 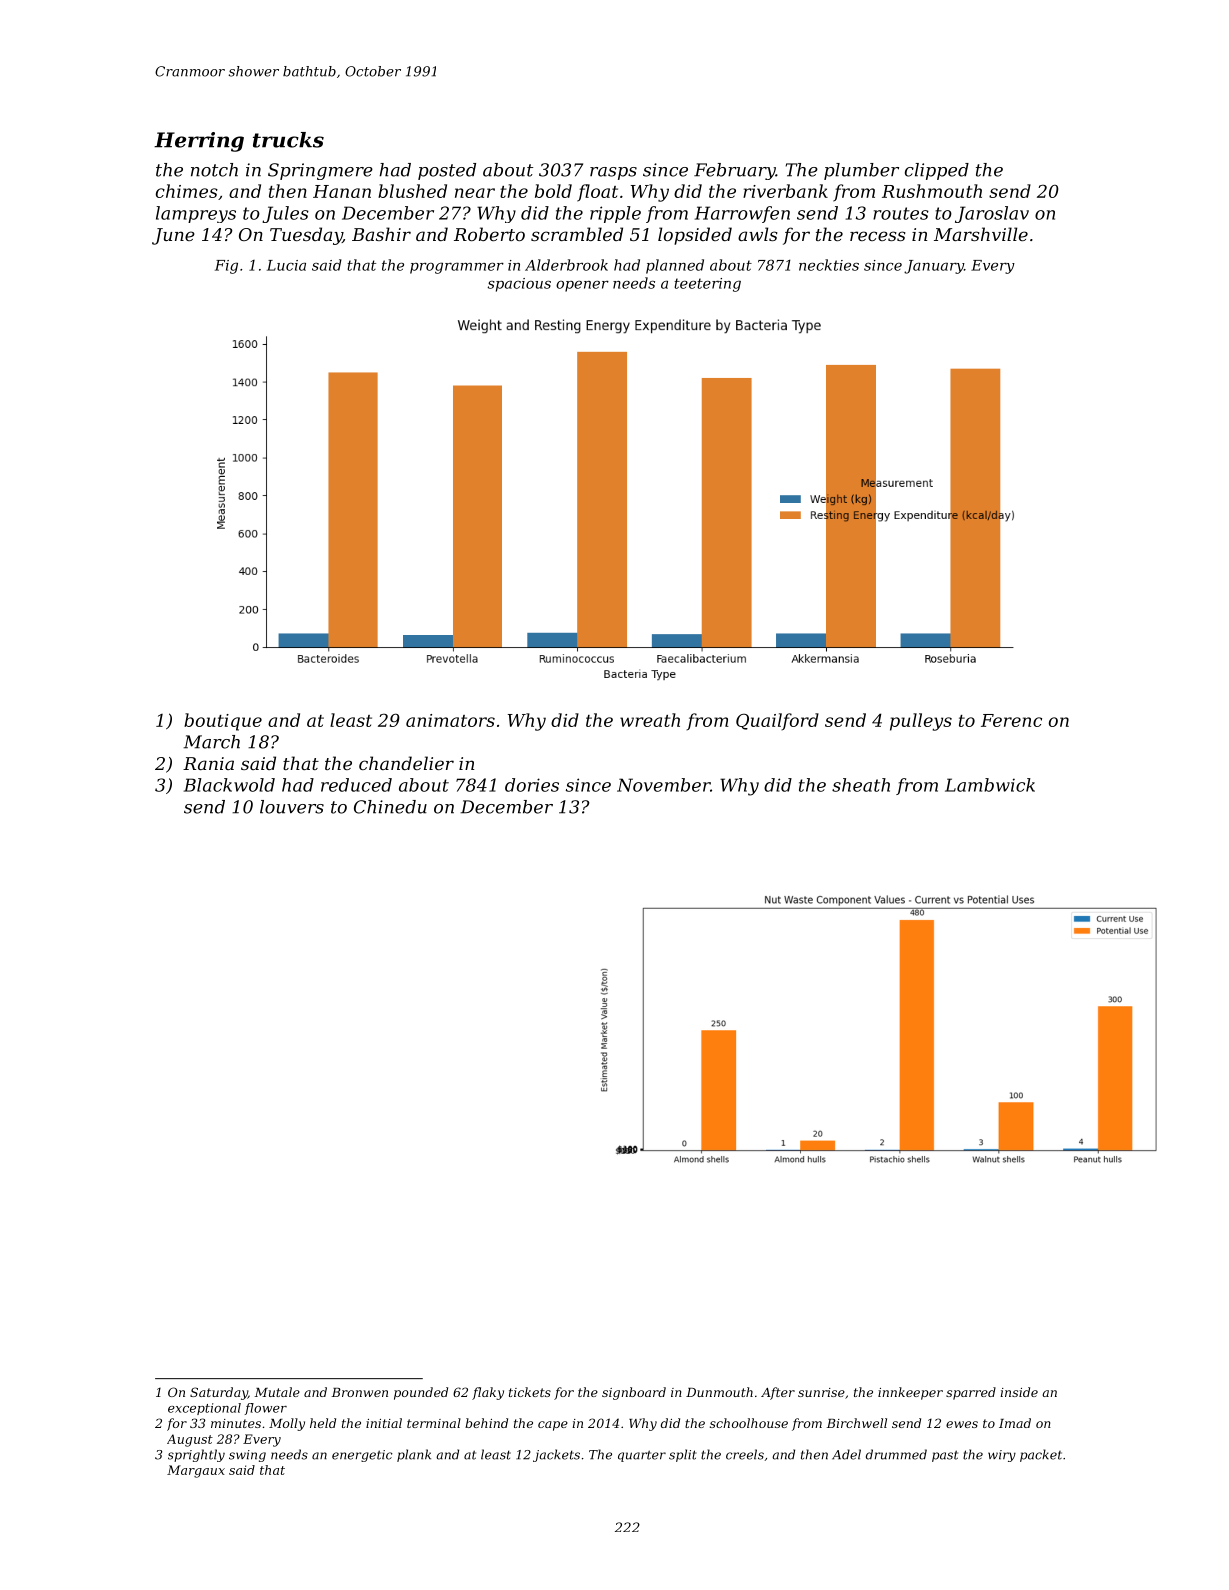 What do you see at coordinates (650, 720) in the screenshot?
I see `wreath` at bounding box center [650, 720].
